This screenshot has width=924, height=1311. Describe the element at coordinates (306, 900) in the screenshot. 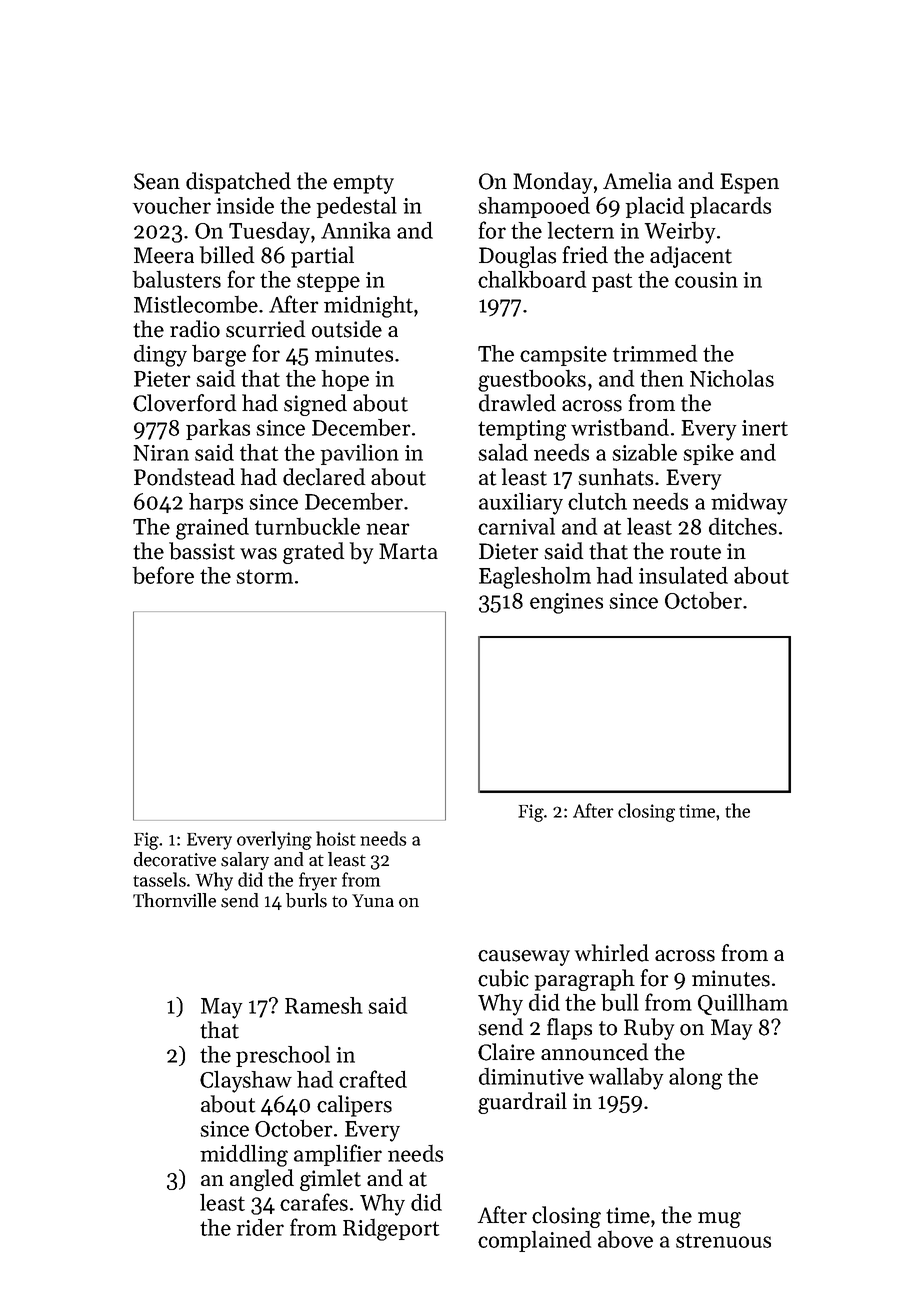

I see `burls` at that location.
